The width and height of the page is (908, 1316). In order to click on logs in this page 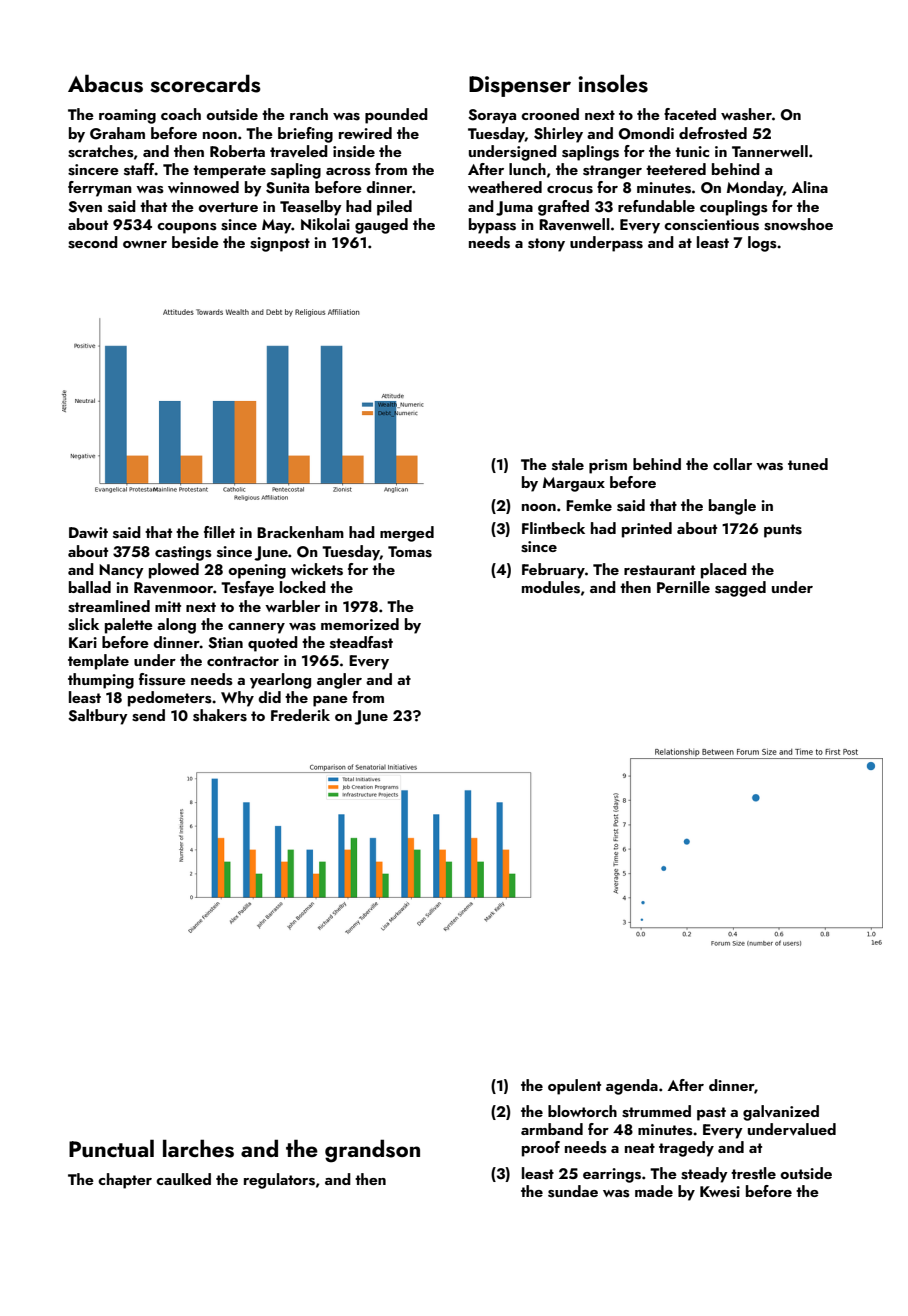, I will do `click(762, 244)`.
